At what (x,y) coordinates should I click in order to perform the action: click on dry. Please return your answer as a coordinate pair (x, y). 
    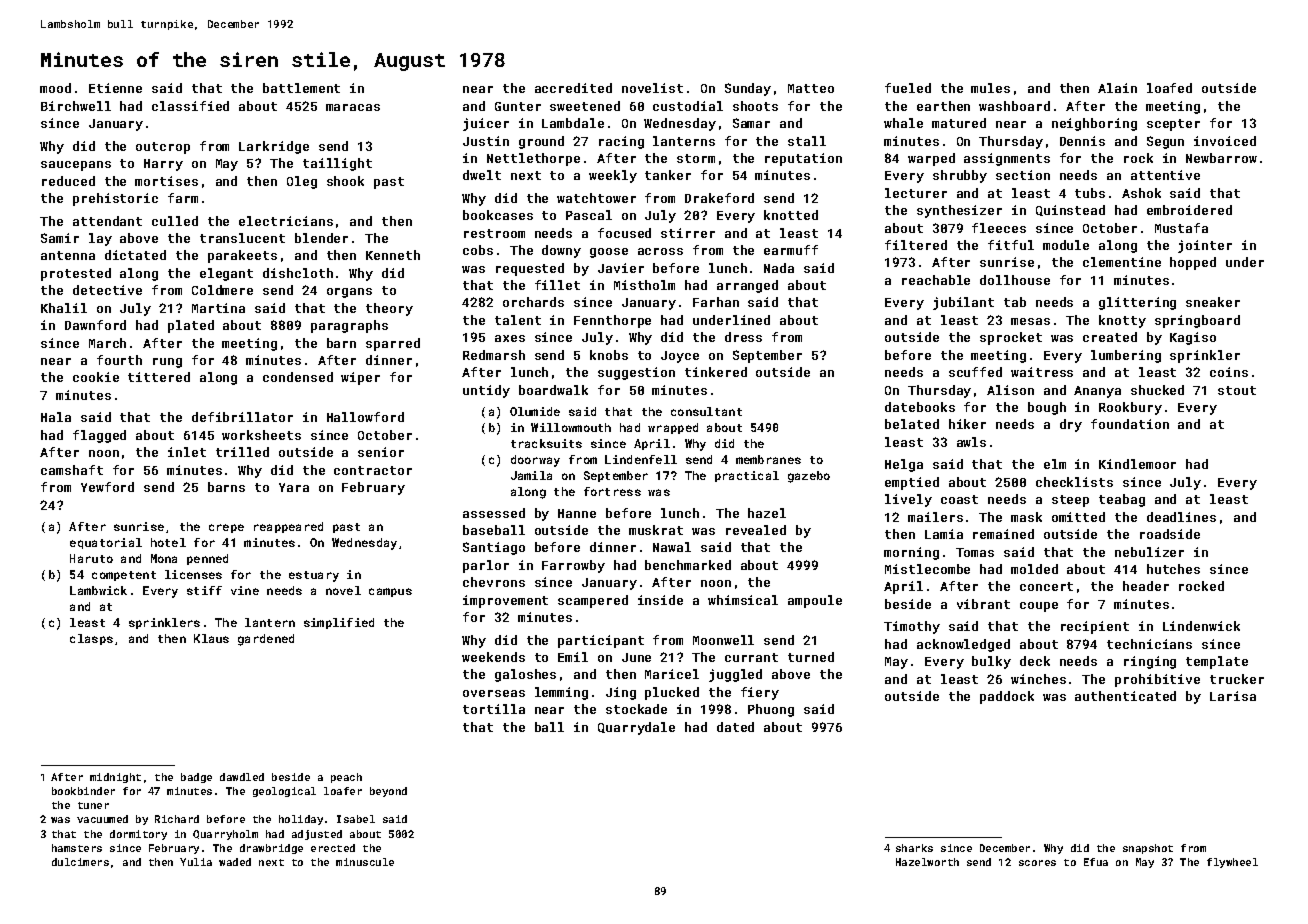
    Looking at the image, I should click on (1071, 425).
